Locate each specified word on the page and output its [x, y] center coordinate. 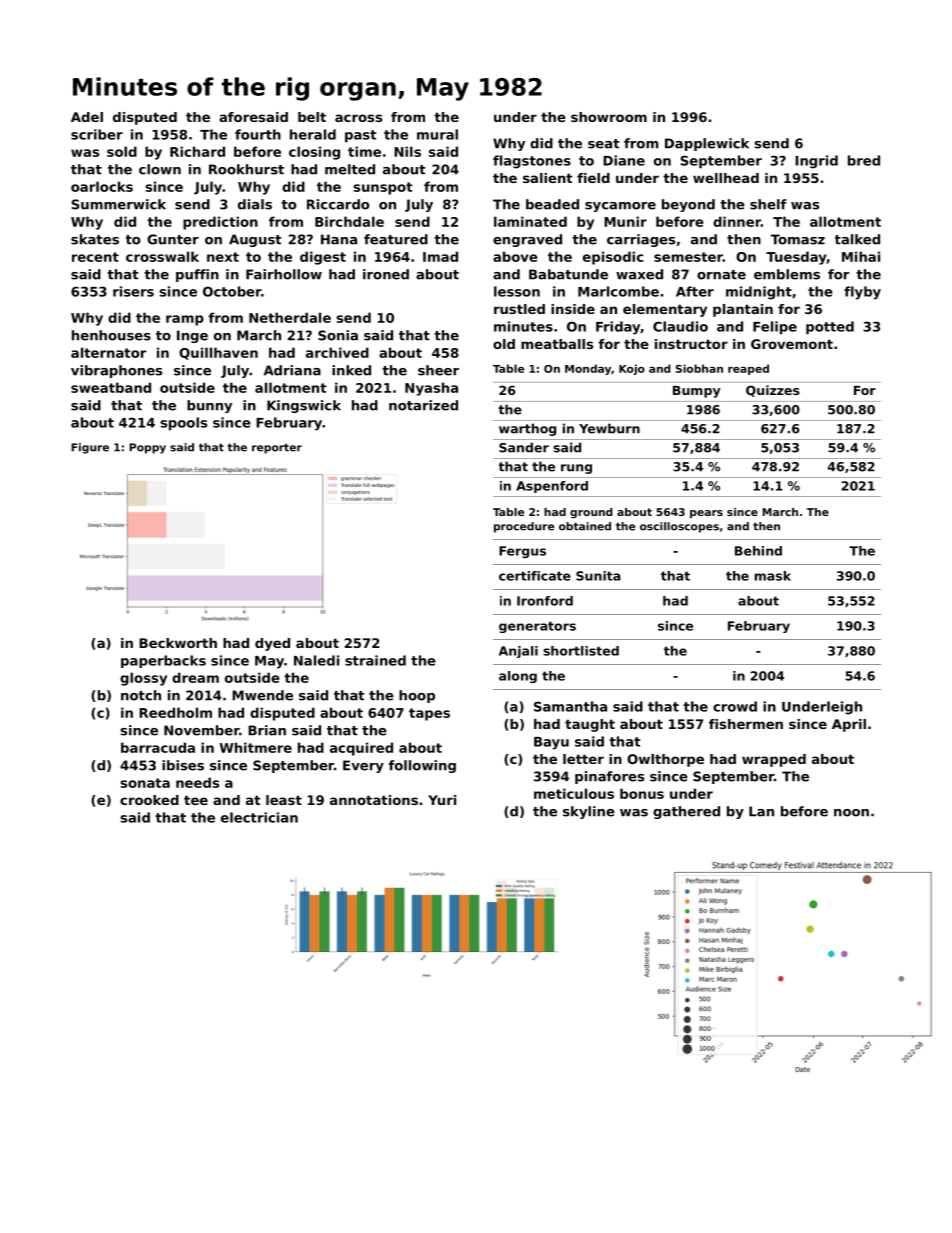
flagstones [532, 162]
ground [591, 513]
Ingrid [816, 162]
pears [706, 514]
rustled [519, 309]
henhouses [111, 335]
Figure [90, 448]
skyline [589, 812]
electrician [259, 817]
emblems [787, 274]
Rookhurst [246, 169]
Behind [758, 551]
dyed [272, 644]
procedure [524, 527]
